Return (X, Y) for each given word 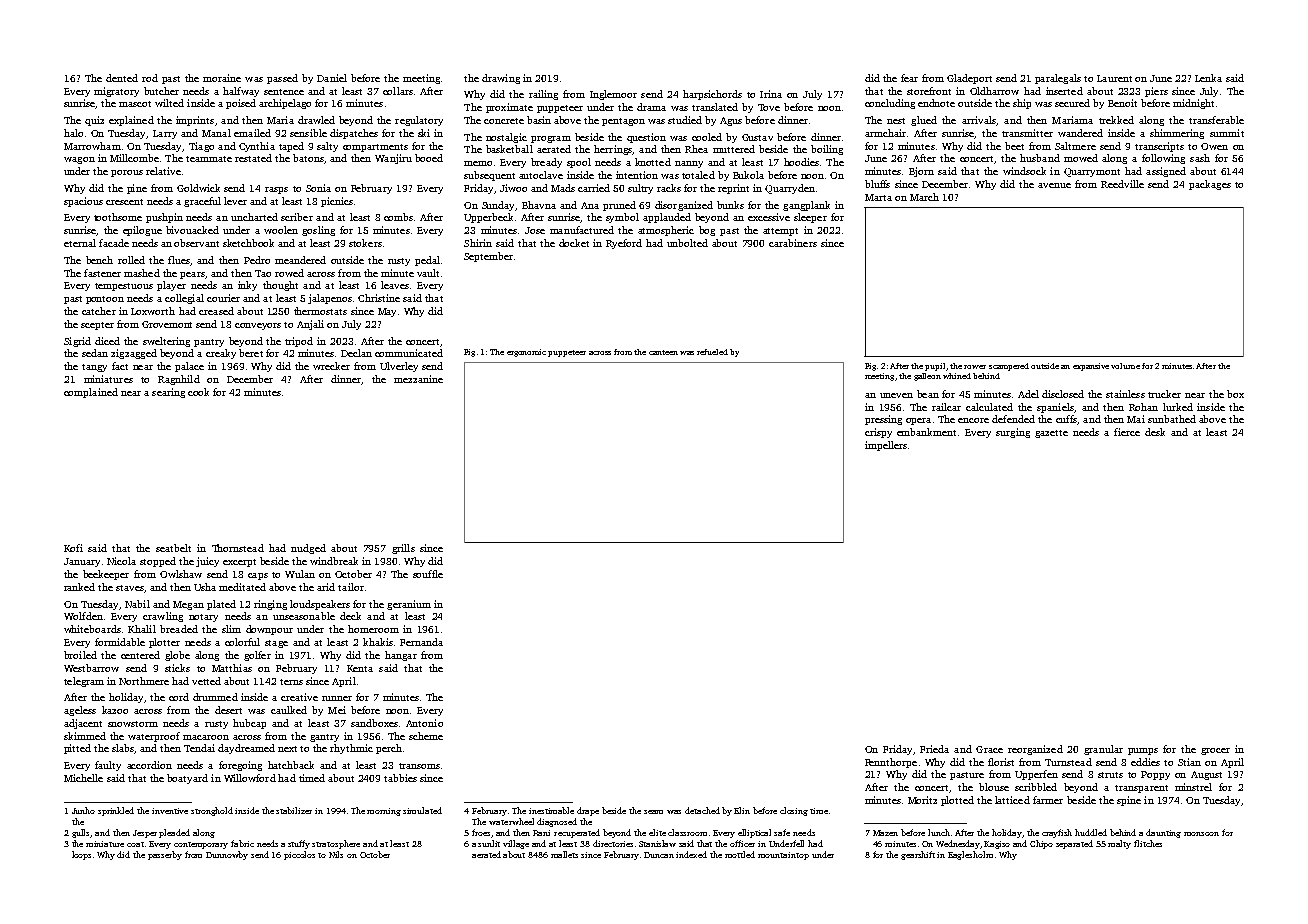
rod (150, 78)
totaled (698, 175)
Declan (356, 353)
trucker (1164, 394)
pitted (77, 749)
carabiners (793, 243)
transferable (1216, 120)
